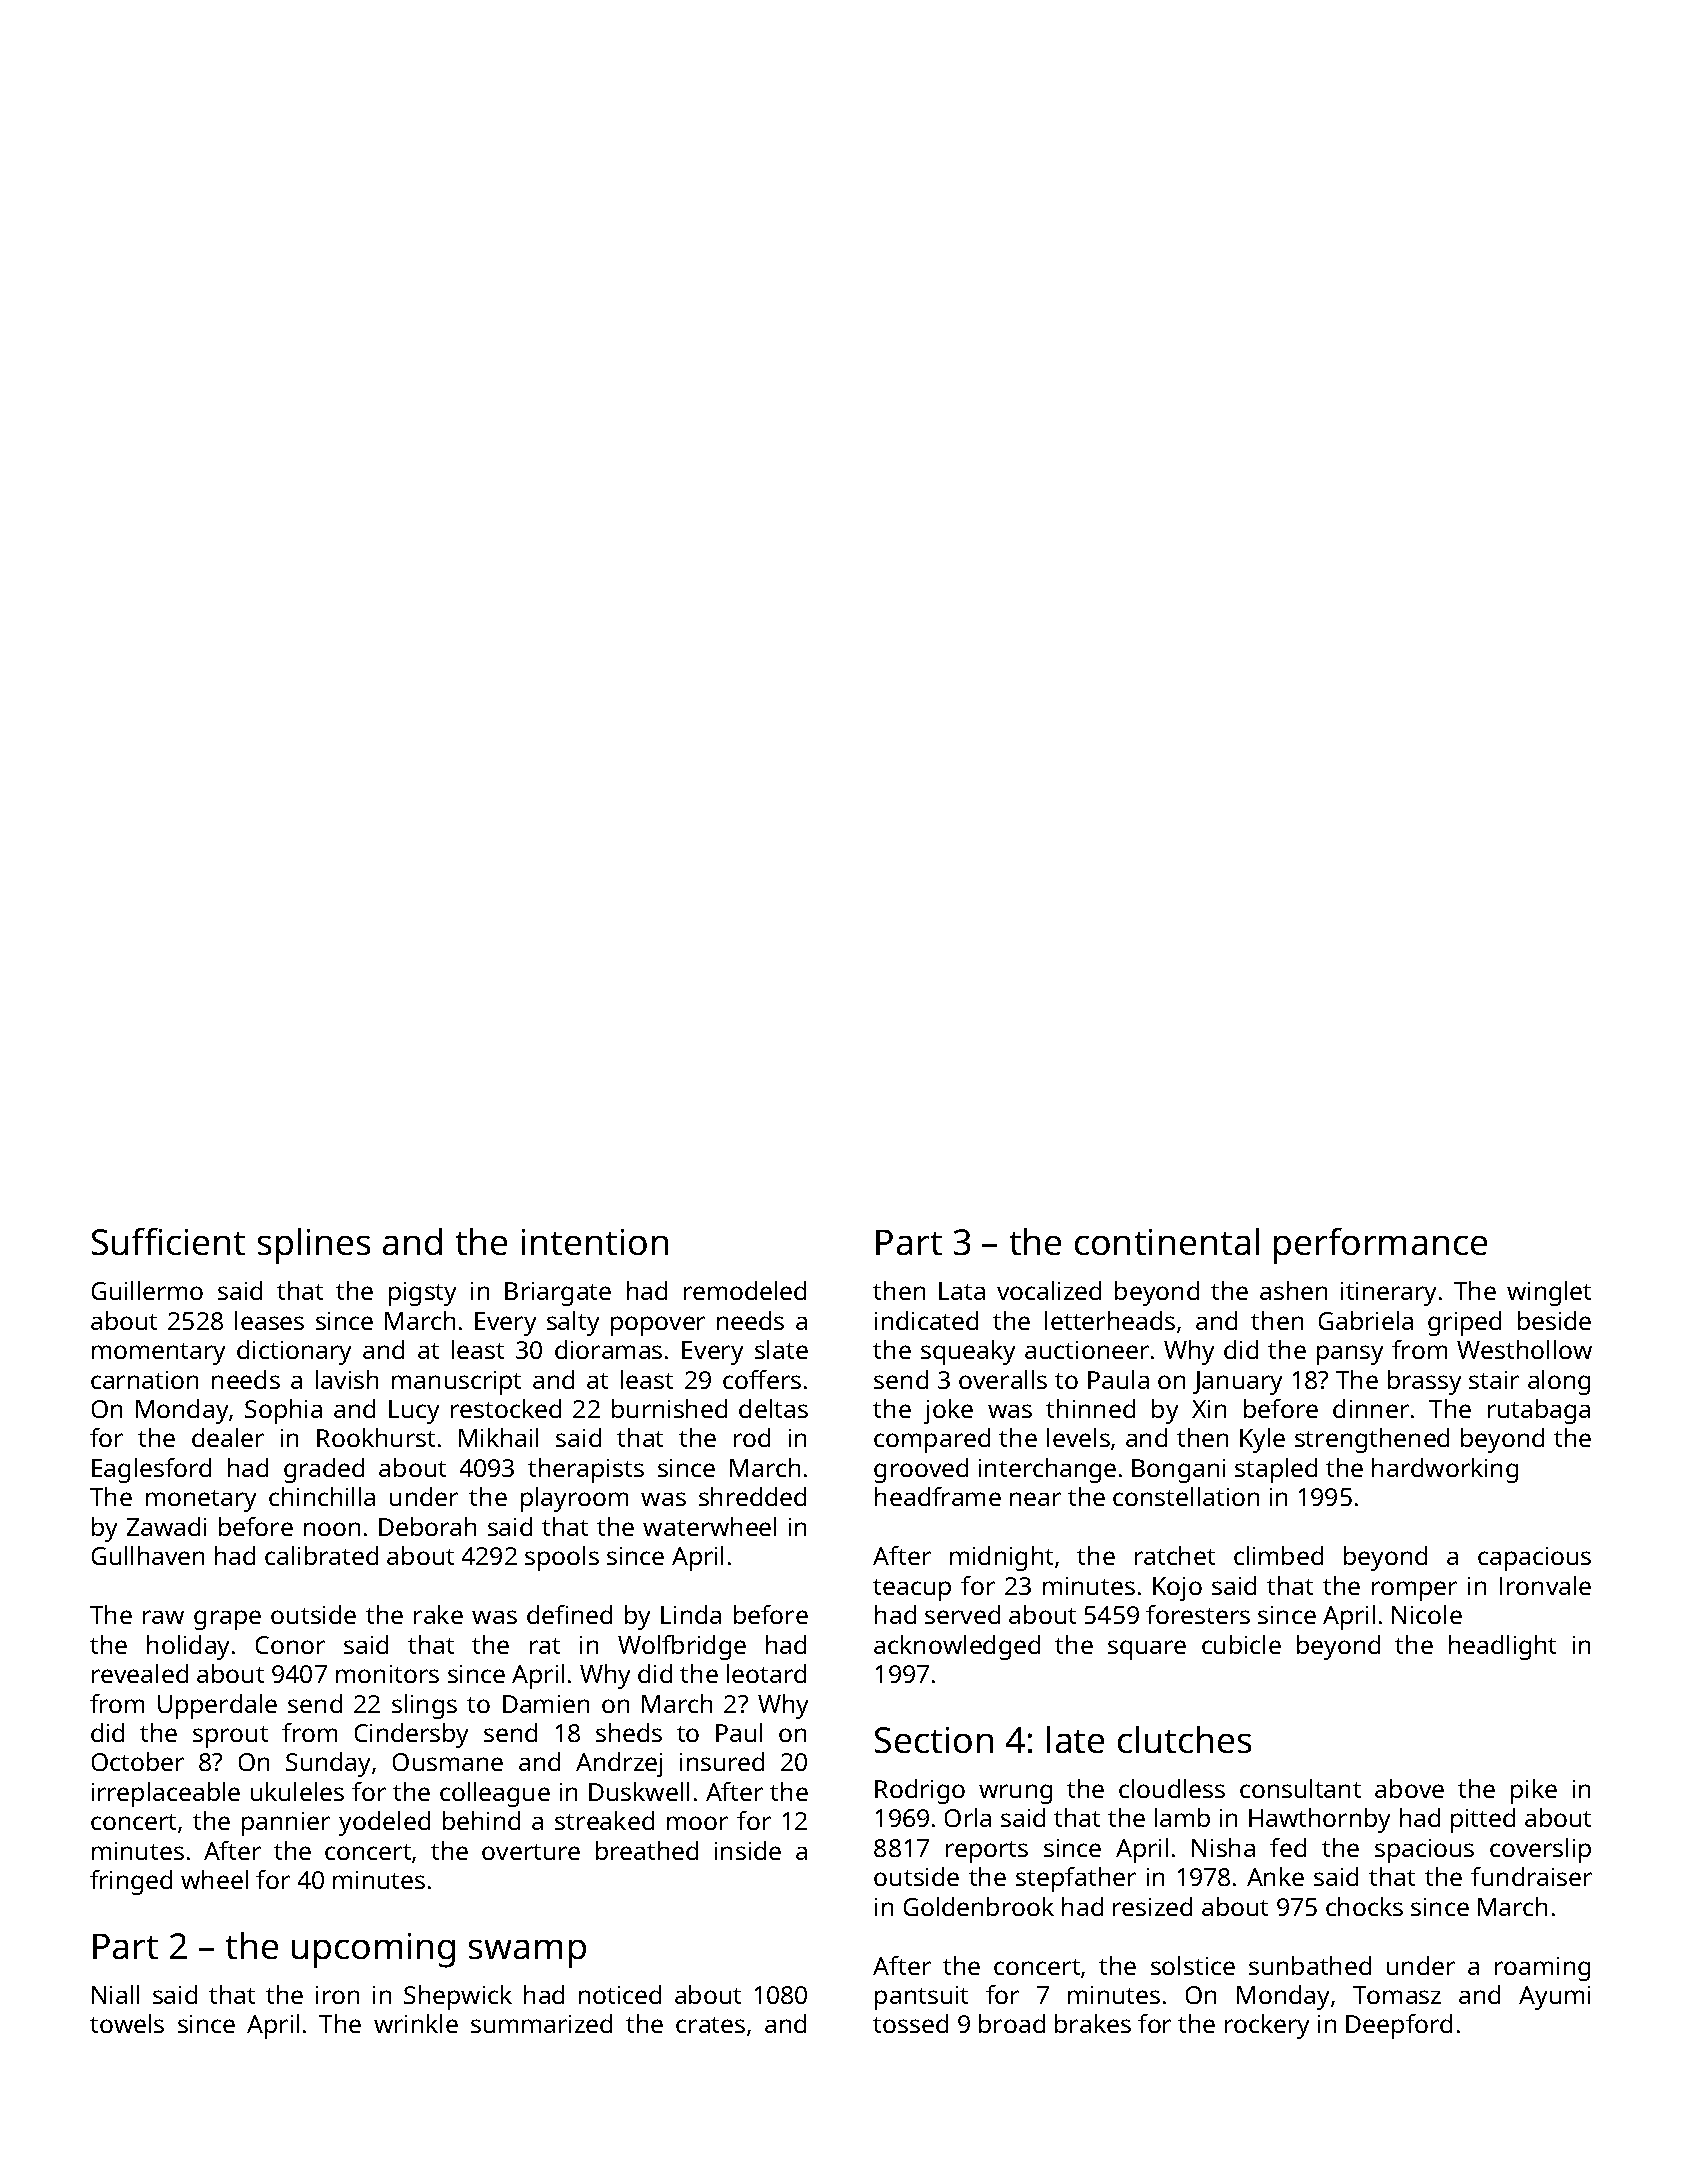 Image resolution: width=1683 pixels, height=2178 pixels. I want to click on chocks, so click(1364, 1906).
